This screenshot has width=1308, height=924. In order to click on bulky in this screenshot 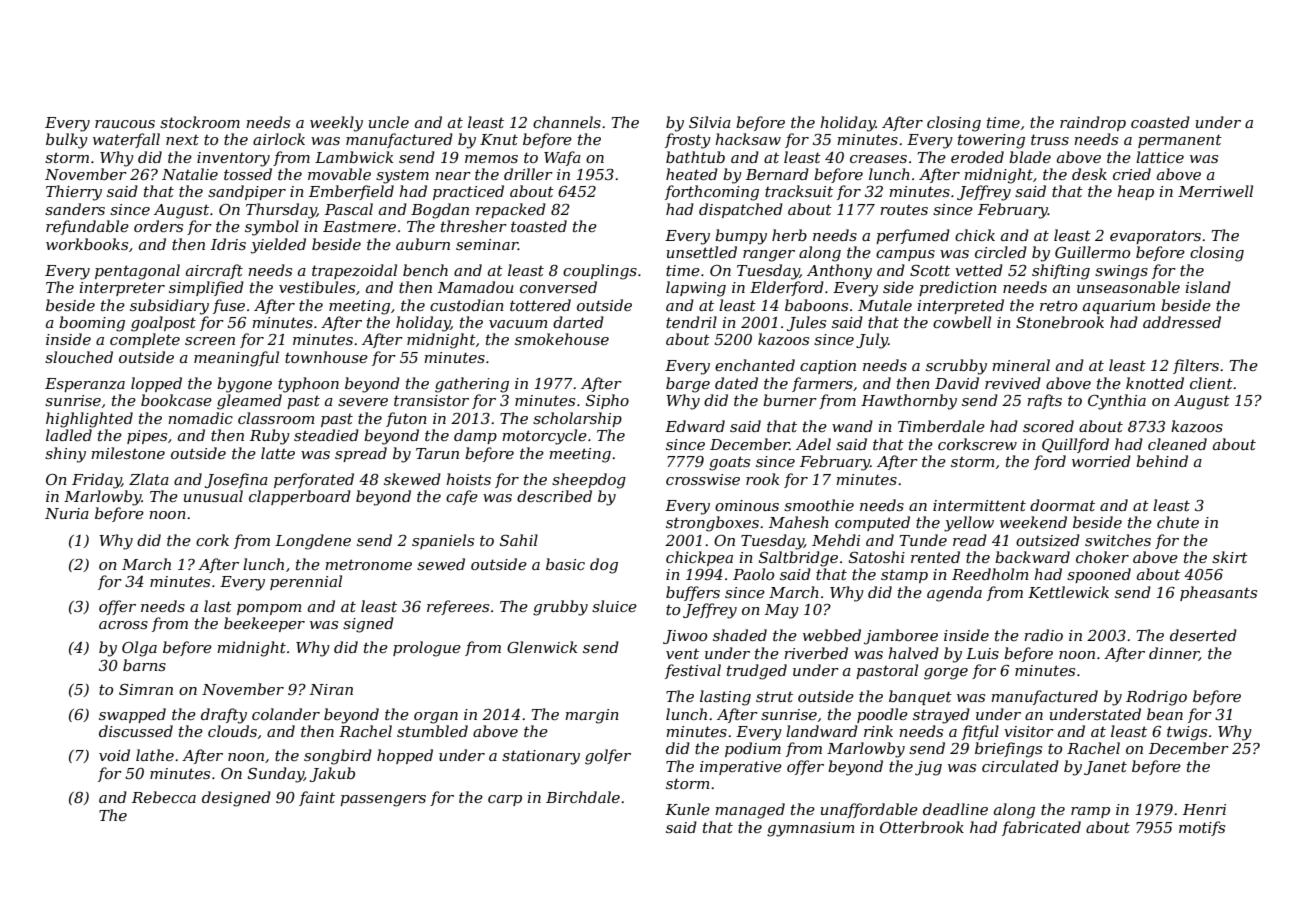, I will do `click(67, 141)`.
